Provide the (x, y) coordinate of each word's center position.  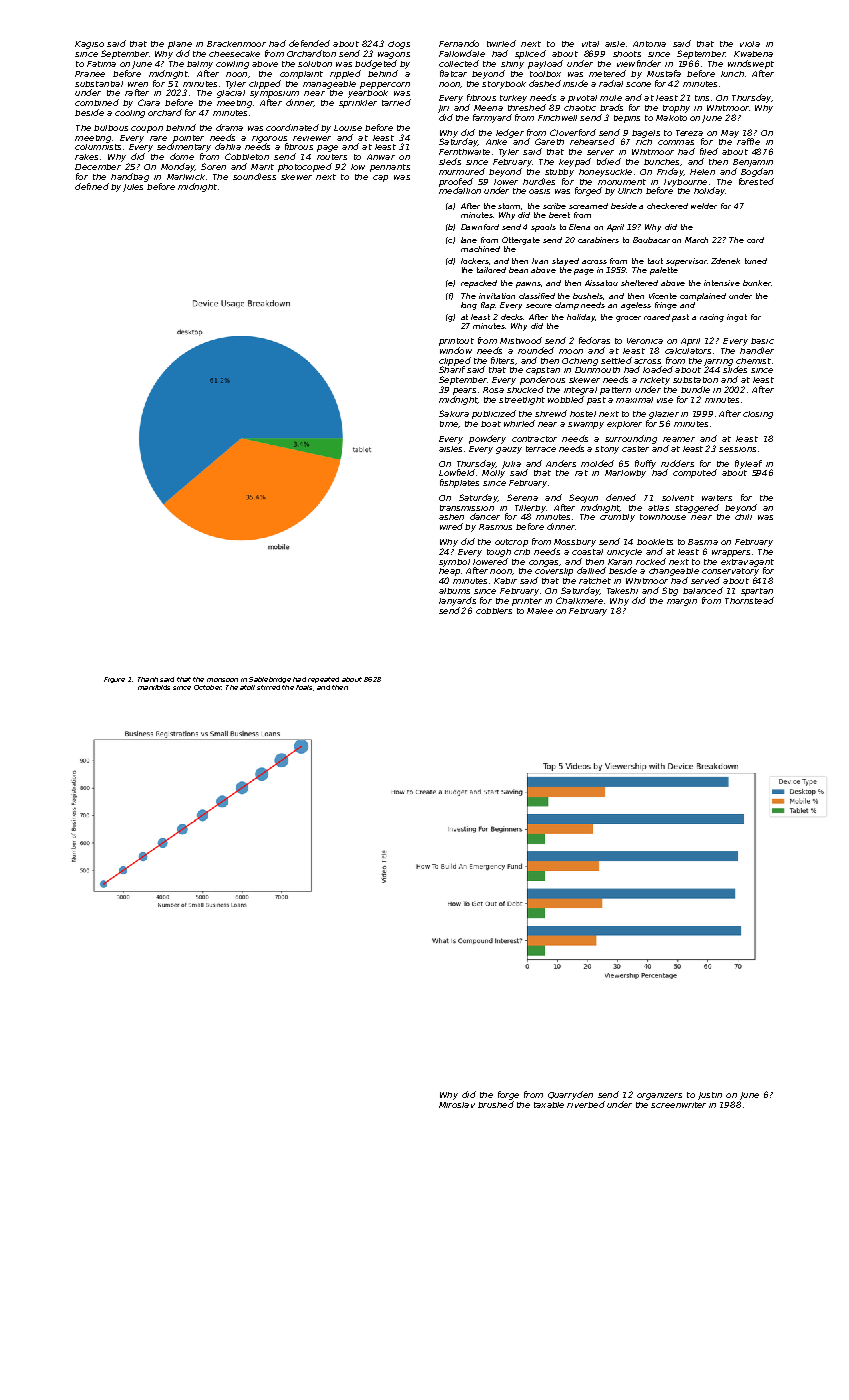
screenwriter (678, 1105)
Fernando (459, 43)
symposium (274, 94)
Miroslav (457, 1105)
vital (590, 44)
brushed (496, 1104)
